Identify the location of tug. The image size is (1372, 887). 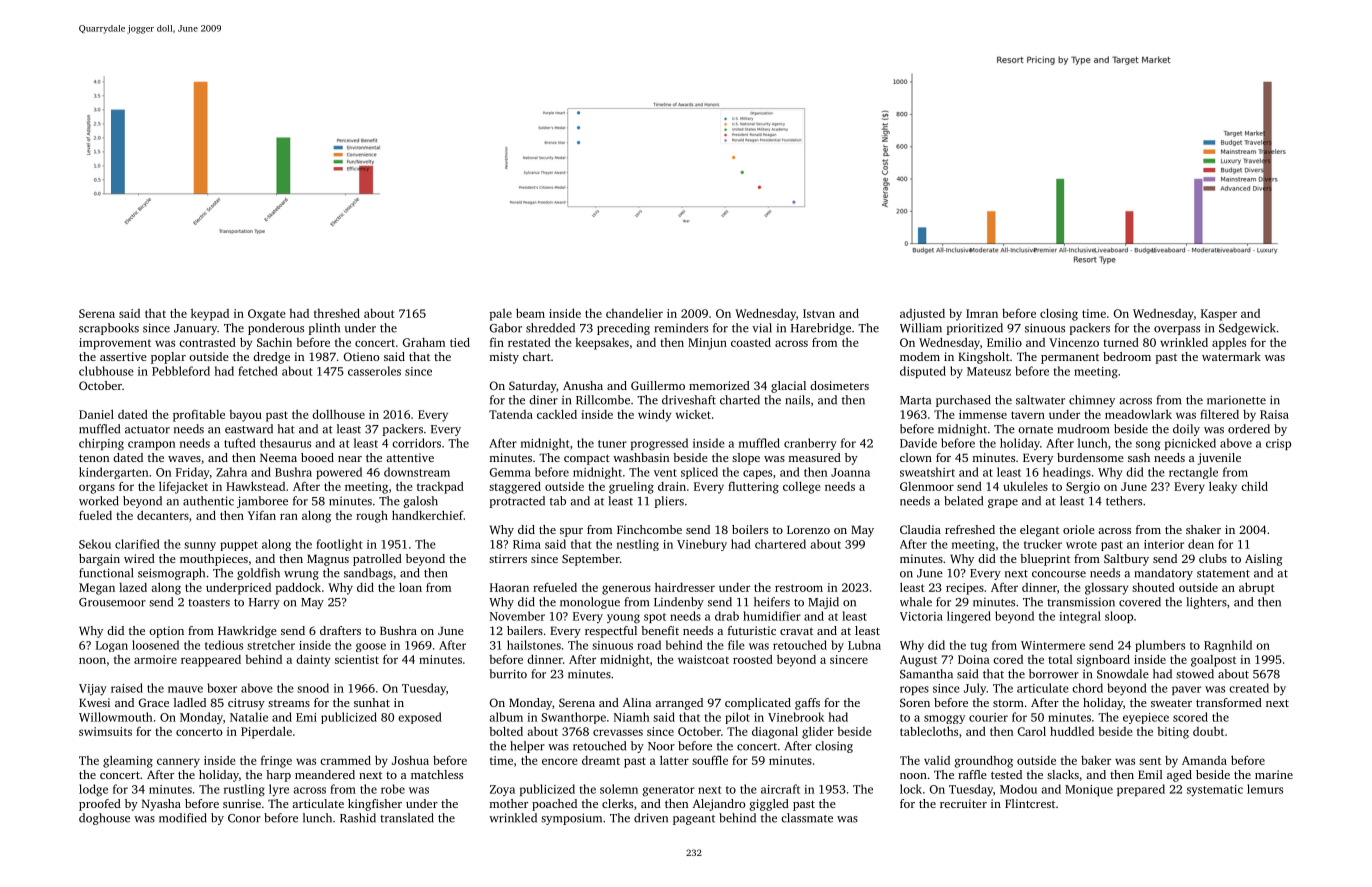
(978, 647).
